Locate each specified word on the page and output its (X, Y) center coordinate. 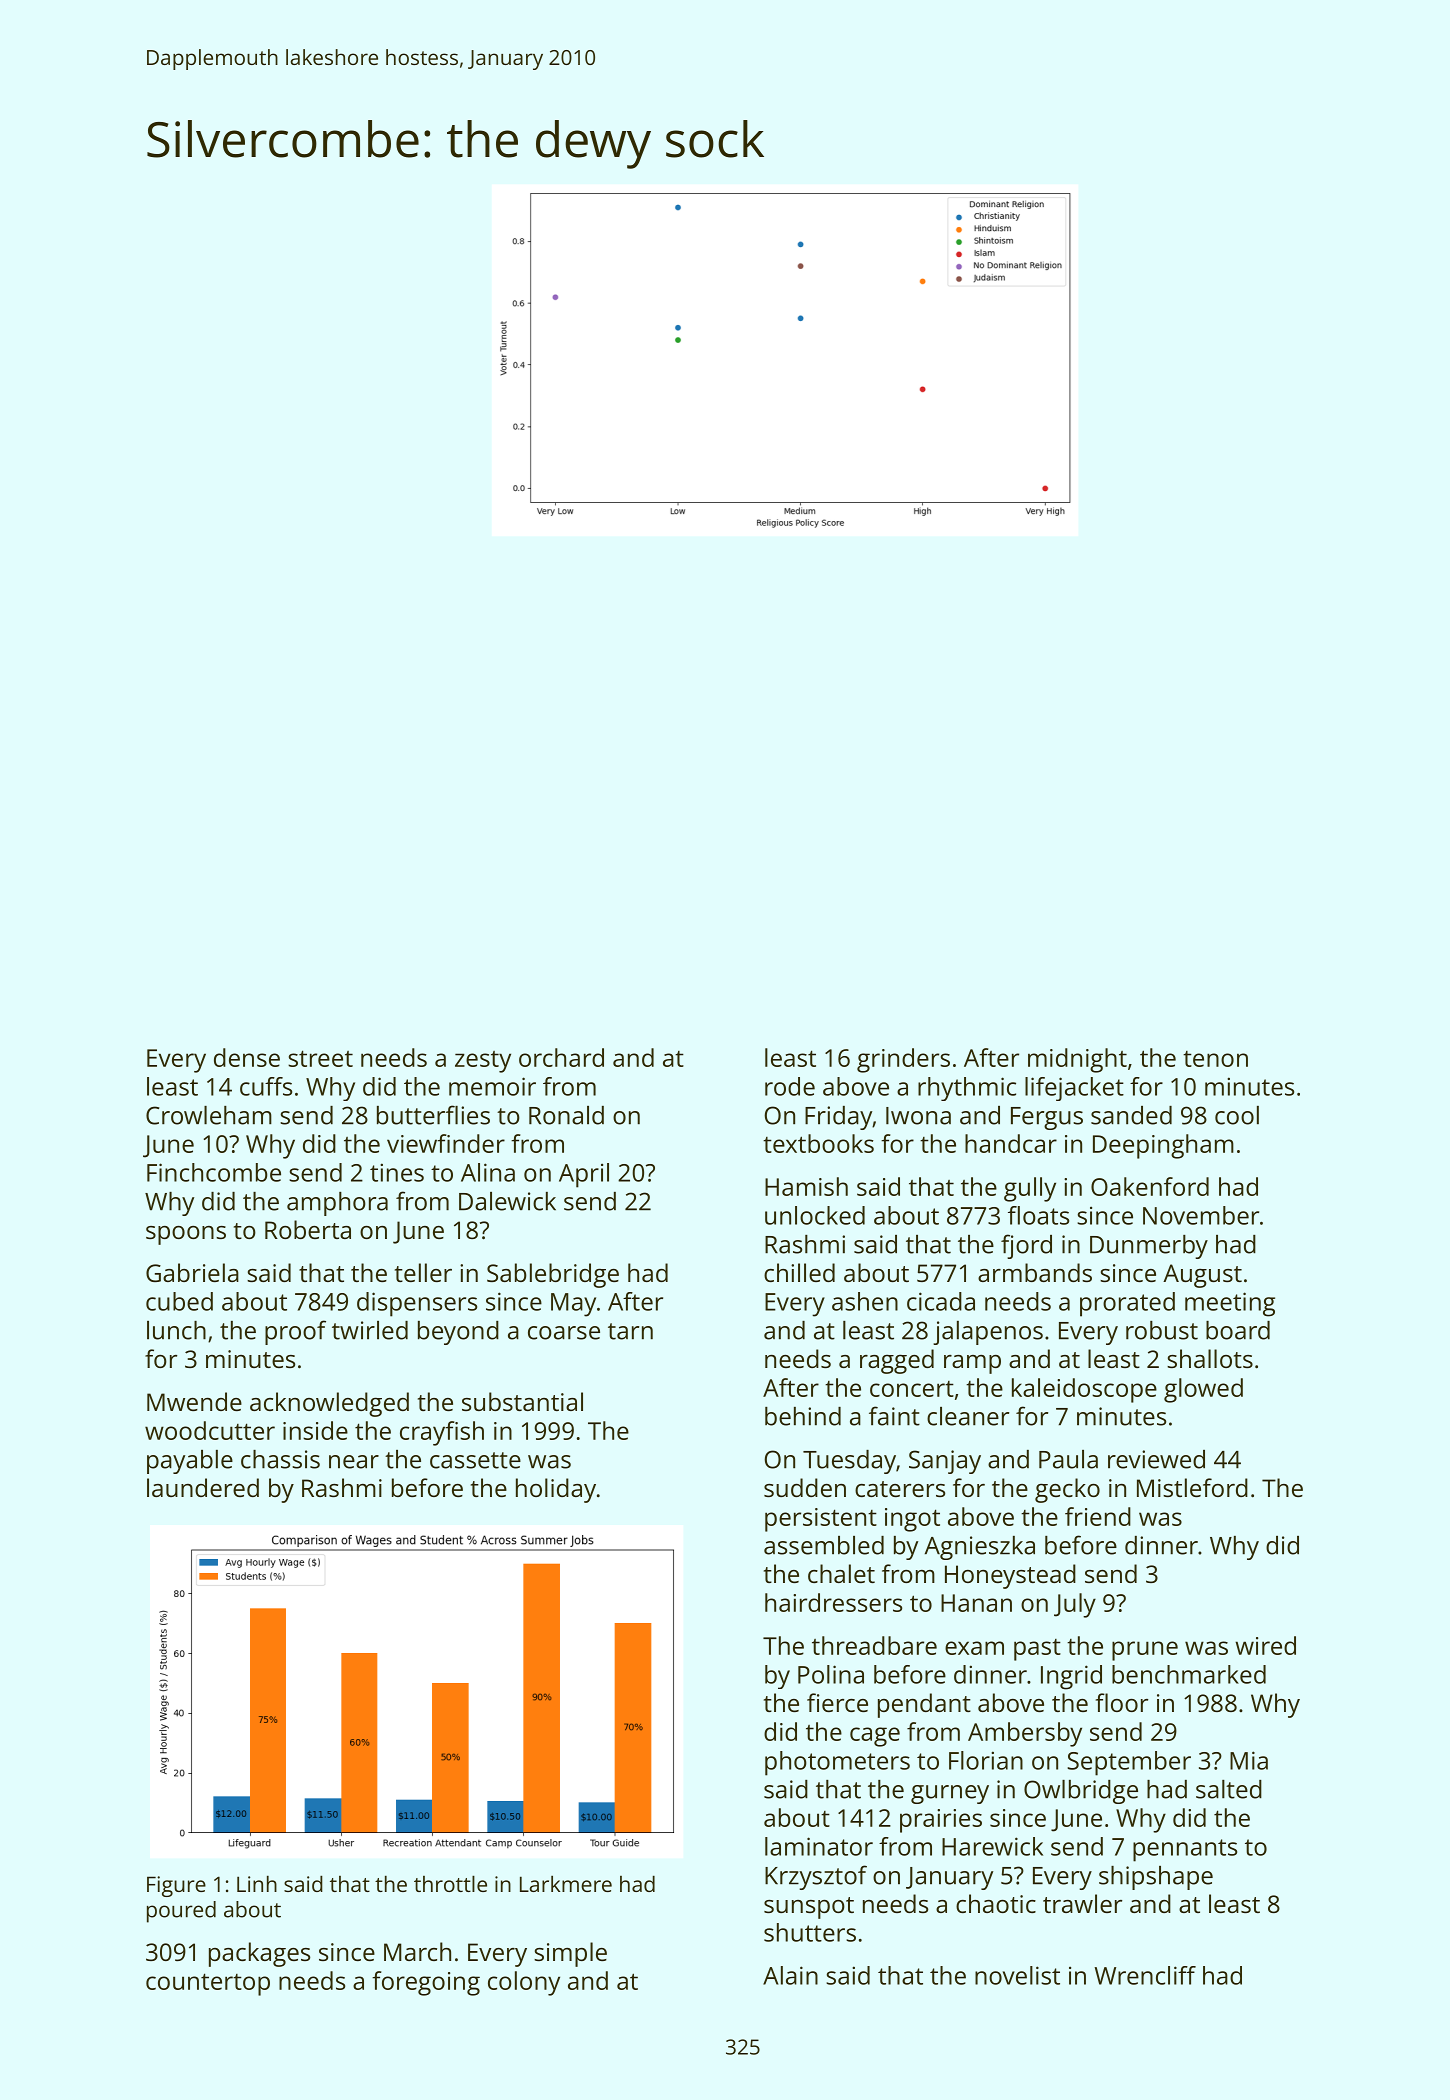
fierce (837, 1702)
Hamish (806, 1186)
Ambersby (1025, 1734)
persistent (821, 1520)
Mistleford (1192, 1487)
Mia (1249, 1760)
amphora (337, 1204)
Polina (831, 1674)
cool (1237, 1115)
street (320, 1058)
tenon (1215, 1059)
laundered (203, 1487)
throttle (450, 1884)
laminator (819, 1846)
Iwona (918, 1116)
